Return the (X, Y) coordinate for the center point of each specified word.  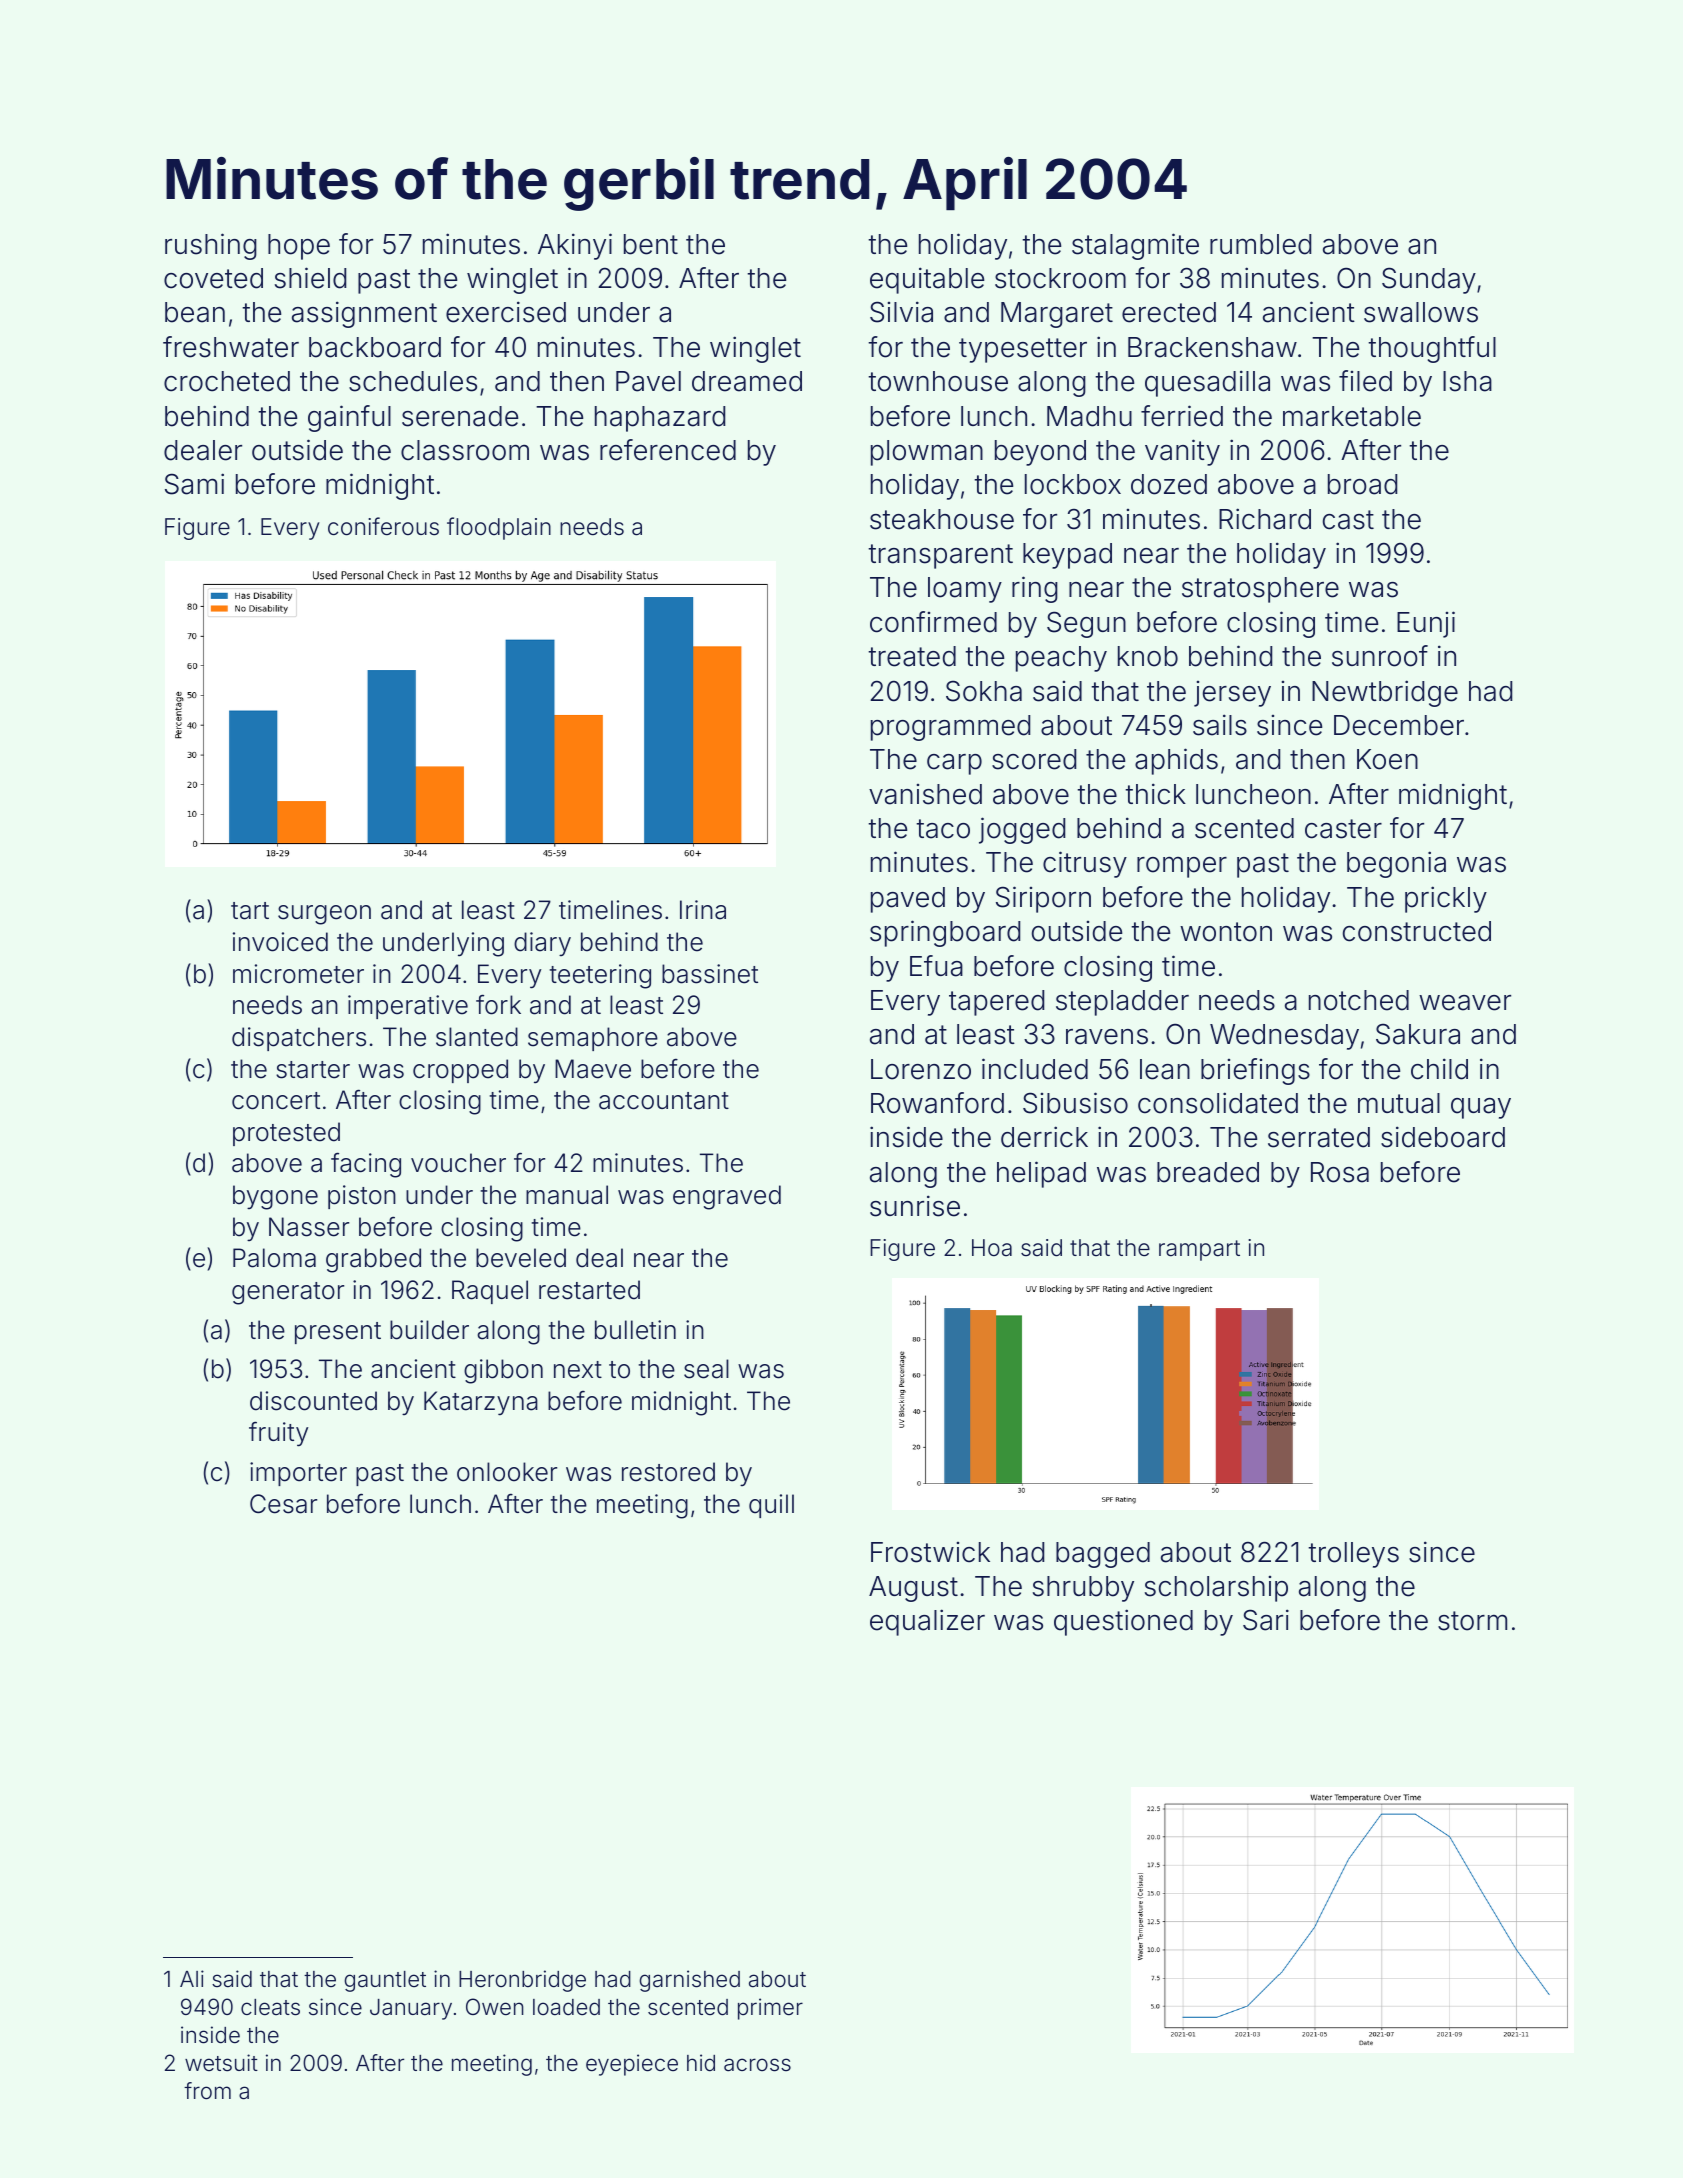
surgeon (324, 915)
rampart (1199, 1250)
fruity (278, 1434)
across (757, 2065)
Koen (1387, 759)
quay (1481, 1108)
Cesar (283, 1504)
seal (706, 1369)
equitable (927, 280)
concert (276, 1101)
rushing (211, 246)
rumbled (1260, 244)
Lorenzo (921, 1069)
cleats (270, 2007)
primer (770, 2009)
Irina (703, 910)
